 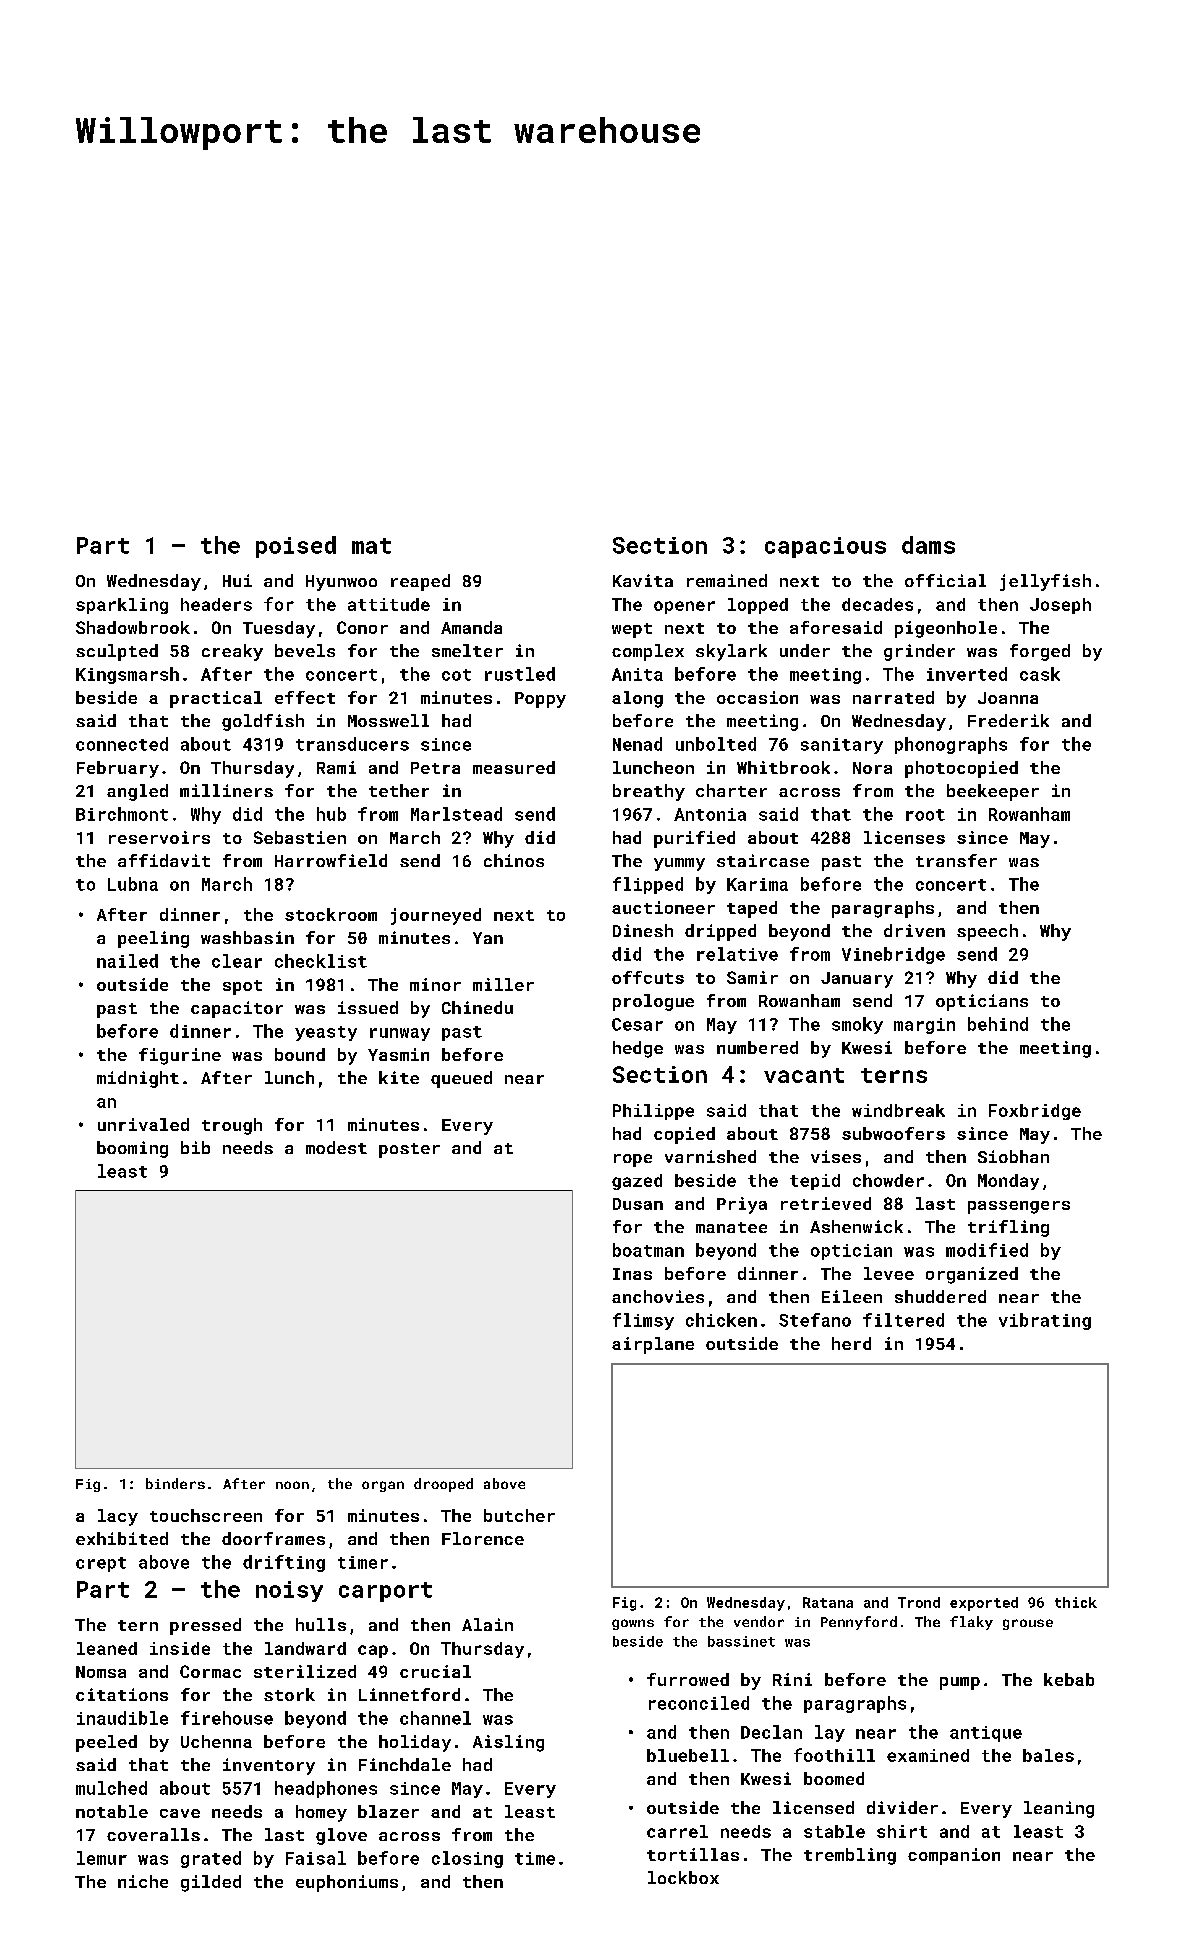 What do you see at coordinates (928, 545) in the screenshot?
I see `dams` at bounding box center [928, 545].
